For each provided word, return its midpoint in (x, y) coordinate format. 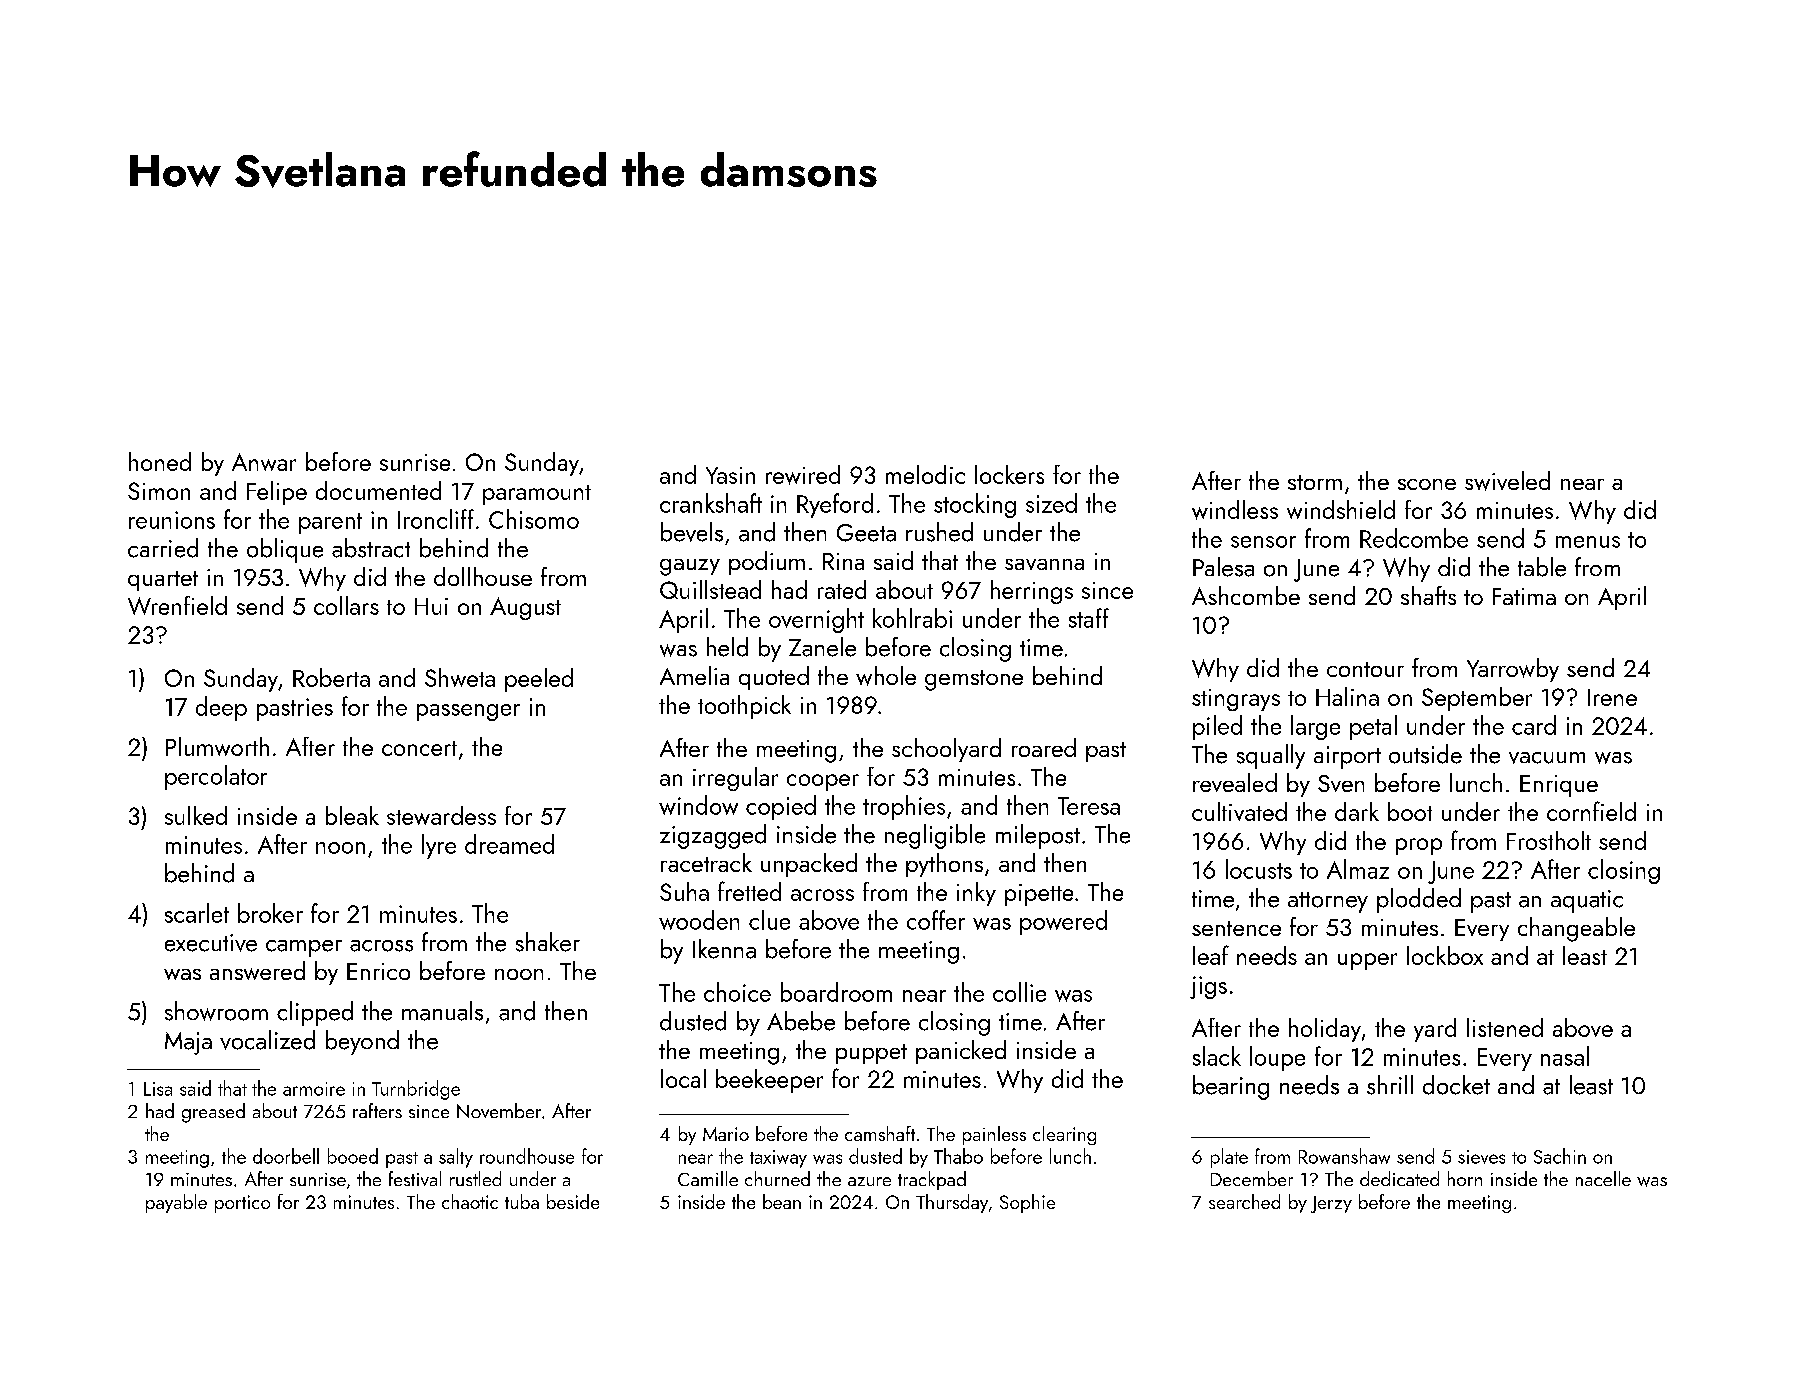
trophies (904, 807)
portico (242, 1204)
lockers (1009, 474)
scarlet (197, 913)
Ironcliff (436, 519)
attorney (1328, 902)
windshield (1341, 509)
